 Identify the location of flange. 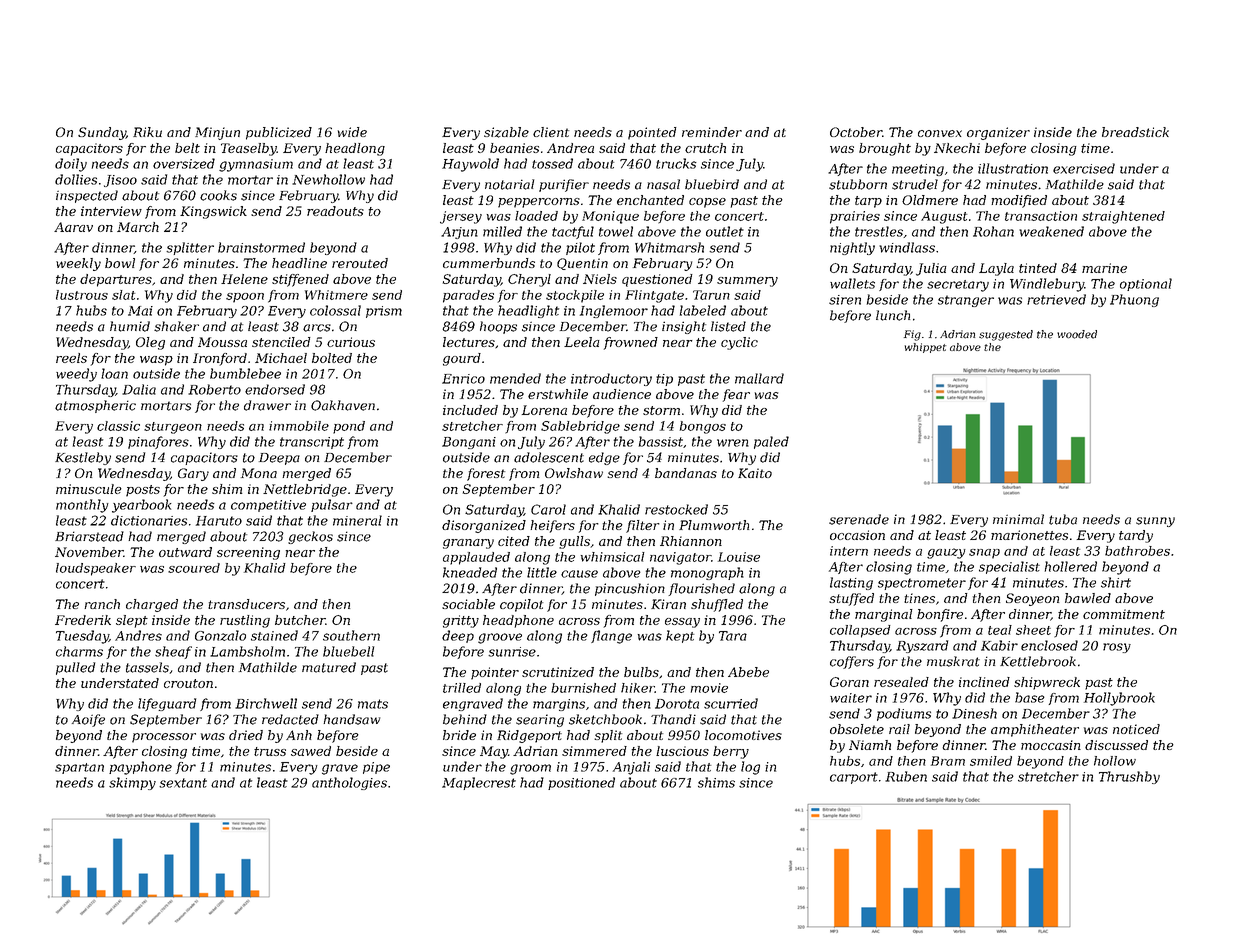
(611, 637).
